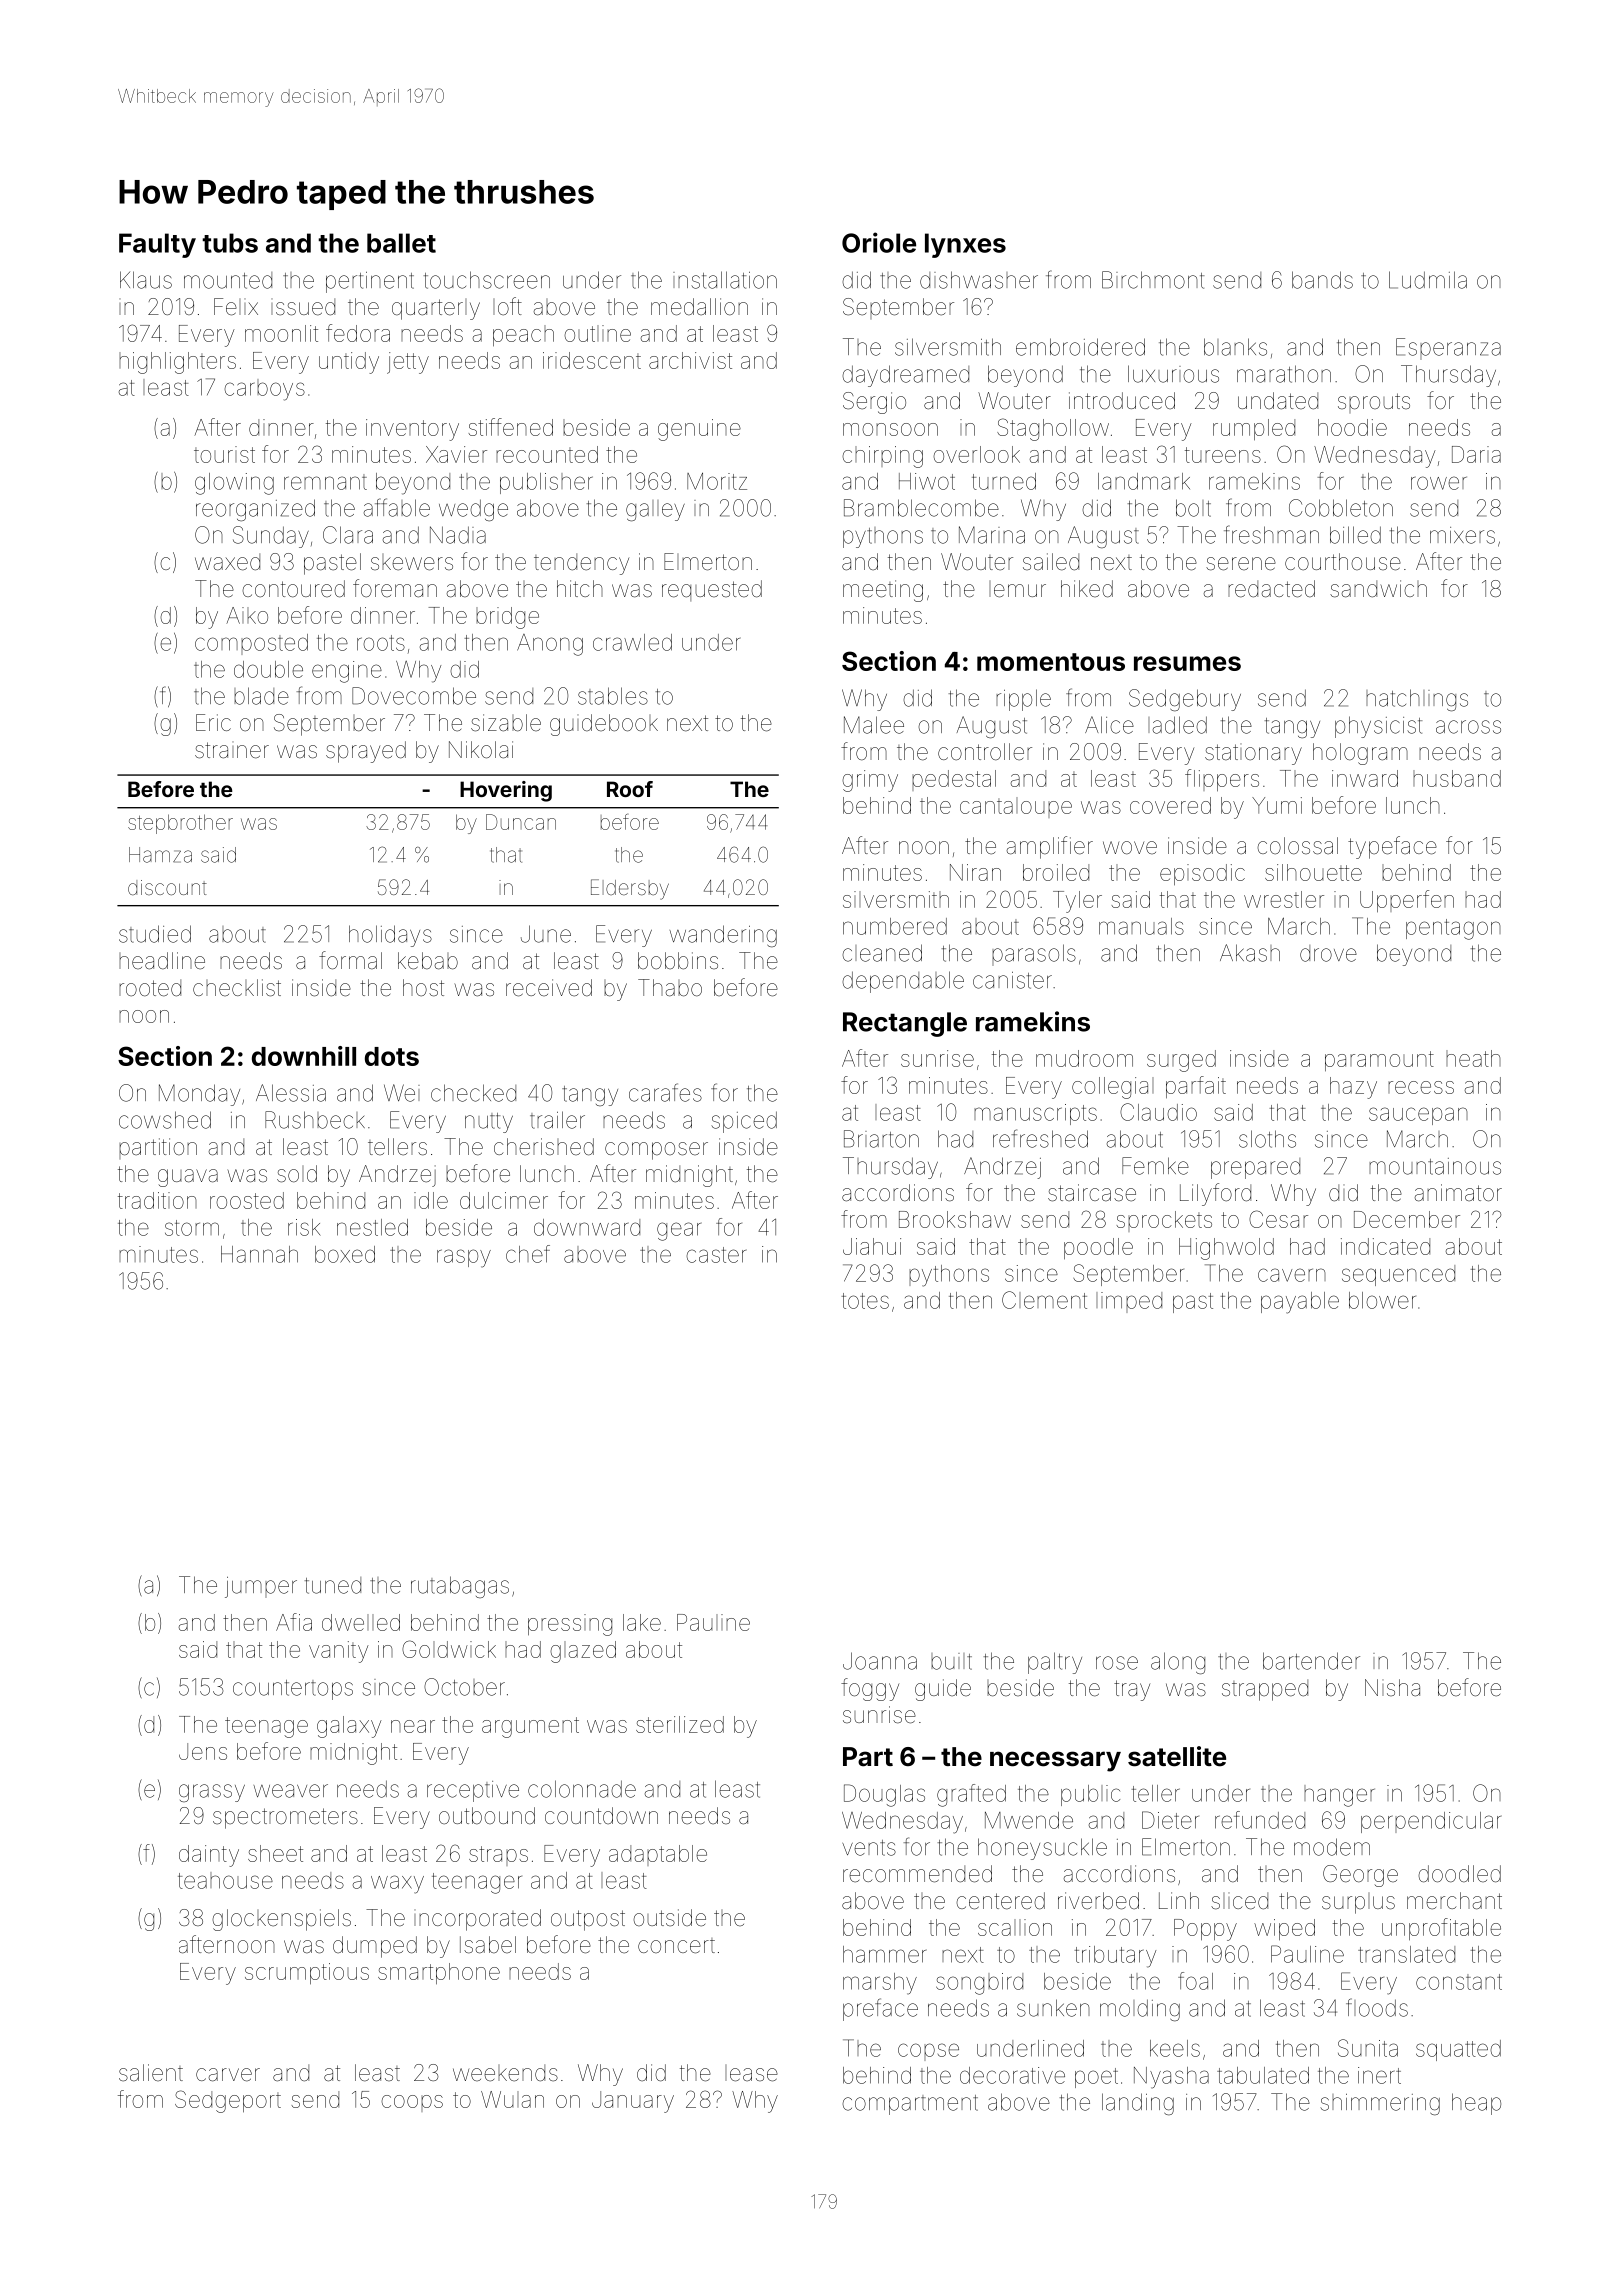 The height and width of the screenshot is (2292, 1620). What do you see at coordinates (1380, 2104) in the screenshot?
I see `shimmering` at bounding box center [1380, 2104].
